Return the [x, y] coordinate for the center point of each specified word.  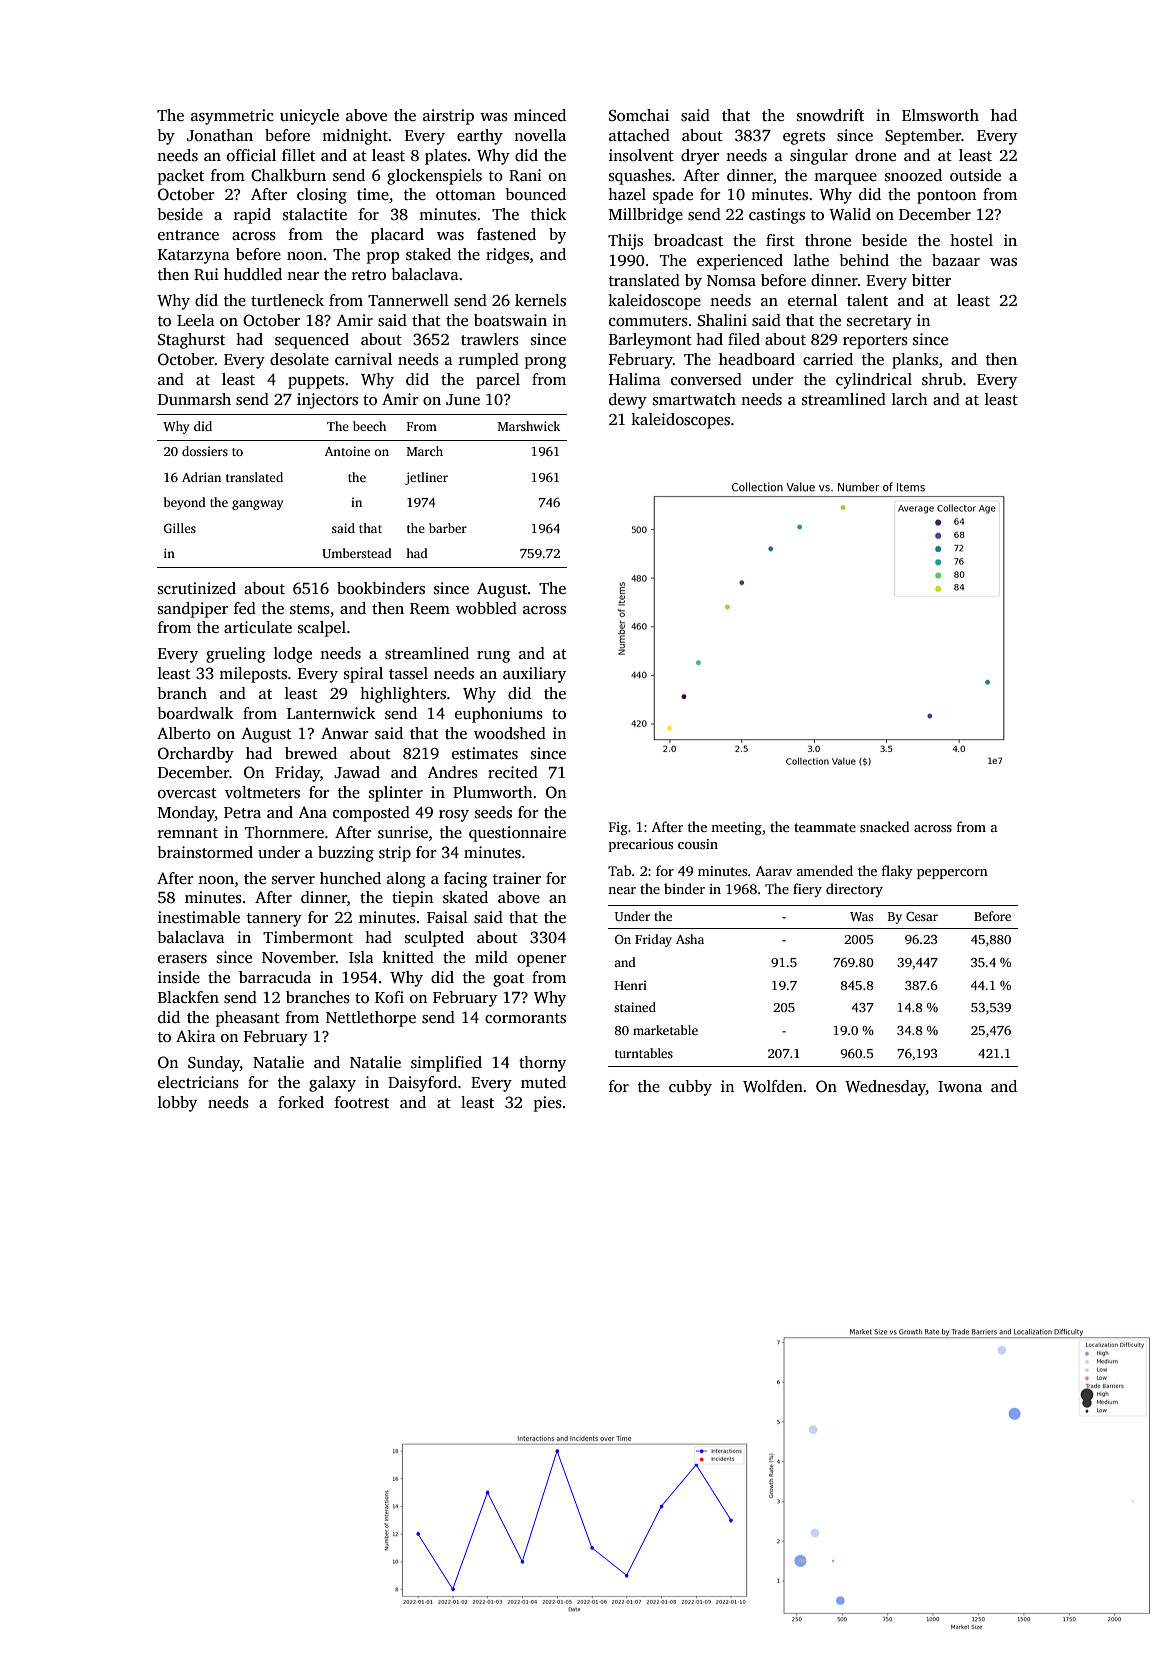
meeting [736, 828]
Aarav [774, 871]
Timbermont [308, 937]
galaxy [332, 1084]
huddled [253, 274]
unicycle [309, 117]
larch [910, 399]
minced [540, 115]
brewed [311, 753]
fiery [807, 890]
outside [975, 175]
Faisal [447, 917]
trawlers [490, 339]
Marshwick [529, 426]
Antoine [347, 451]
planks [915, 361]
